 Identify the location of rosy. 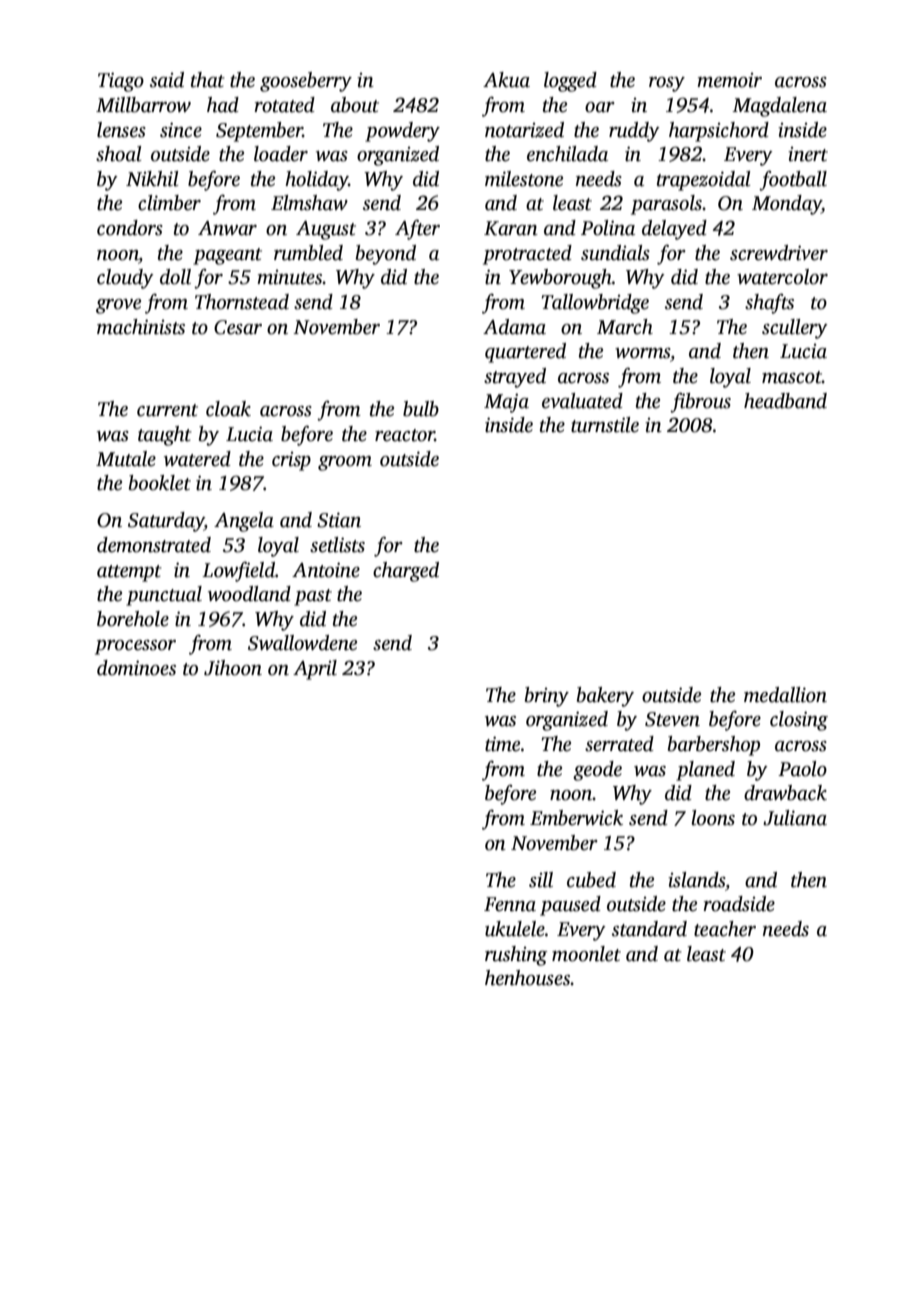
(667, 84).
